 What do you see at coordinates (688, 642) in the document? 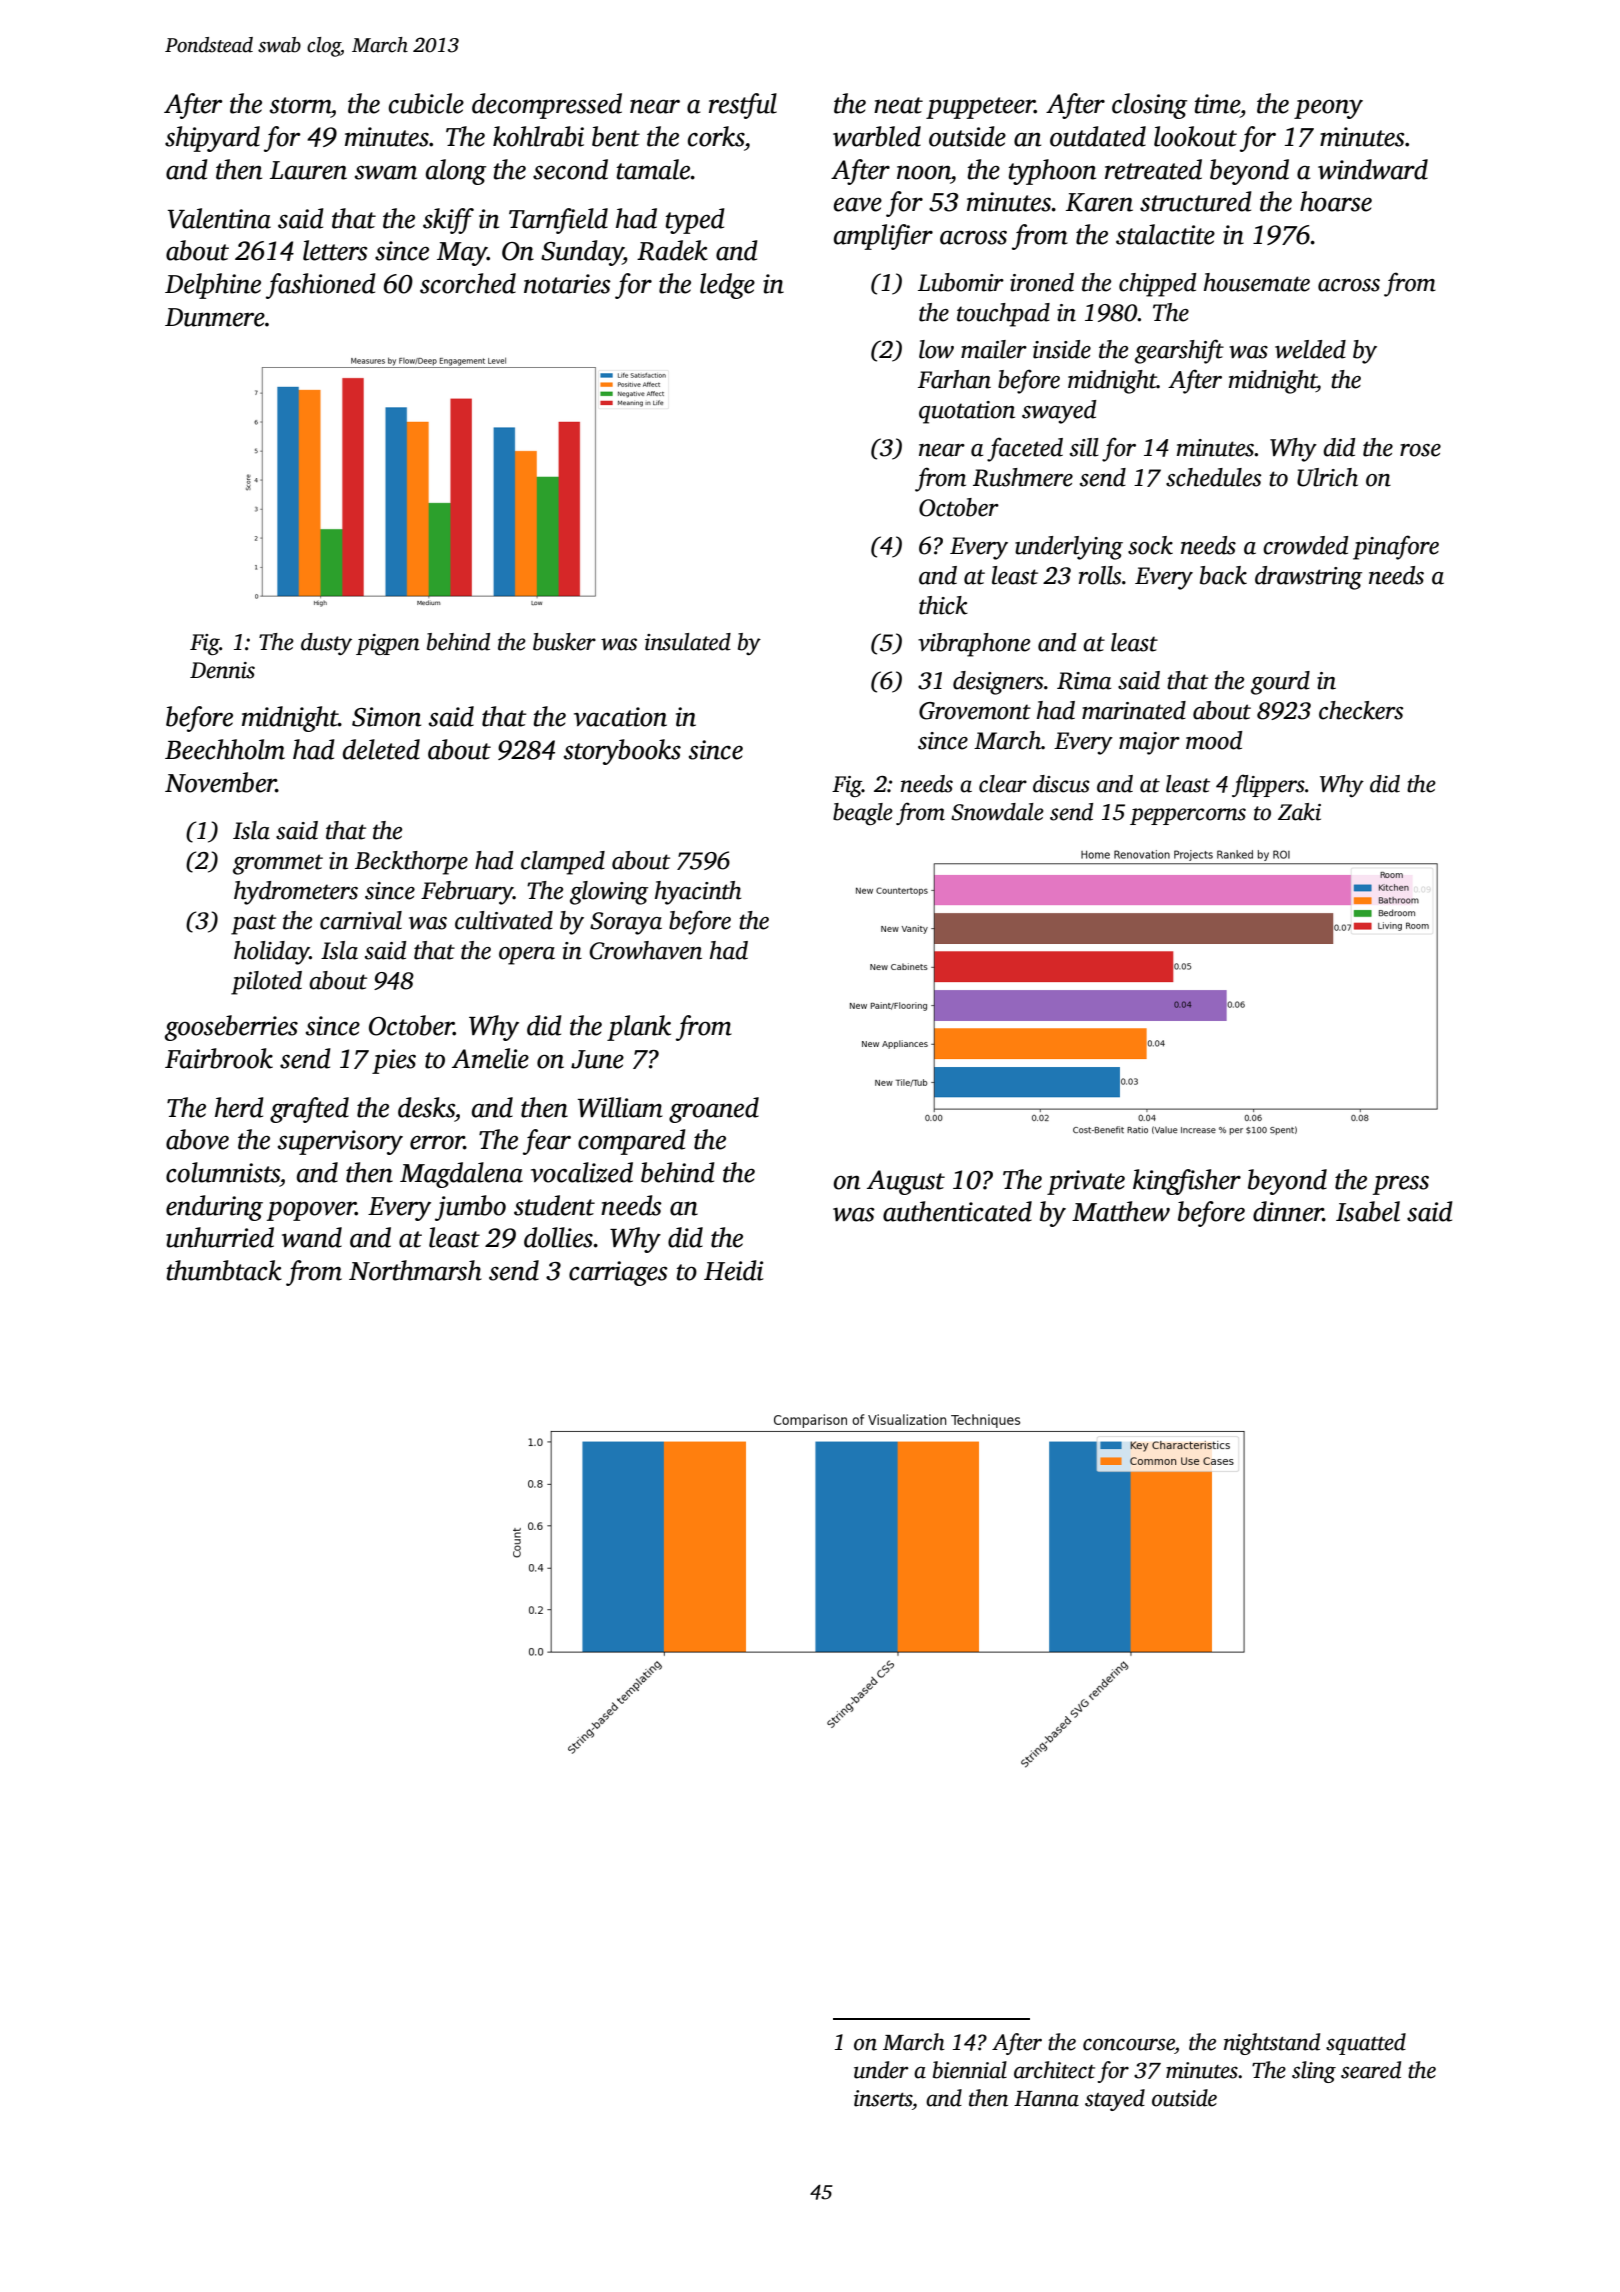
I see `insulated` at bounding box center [688, 642].
